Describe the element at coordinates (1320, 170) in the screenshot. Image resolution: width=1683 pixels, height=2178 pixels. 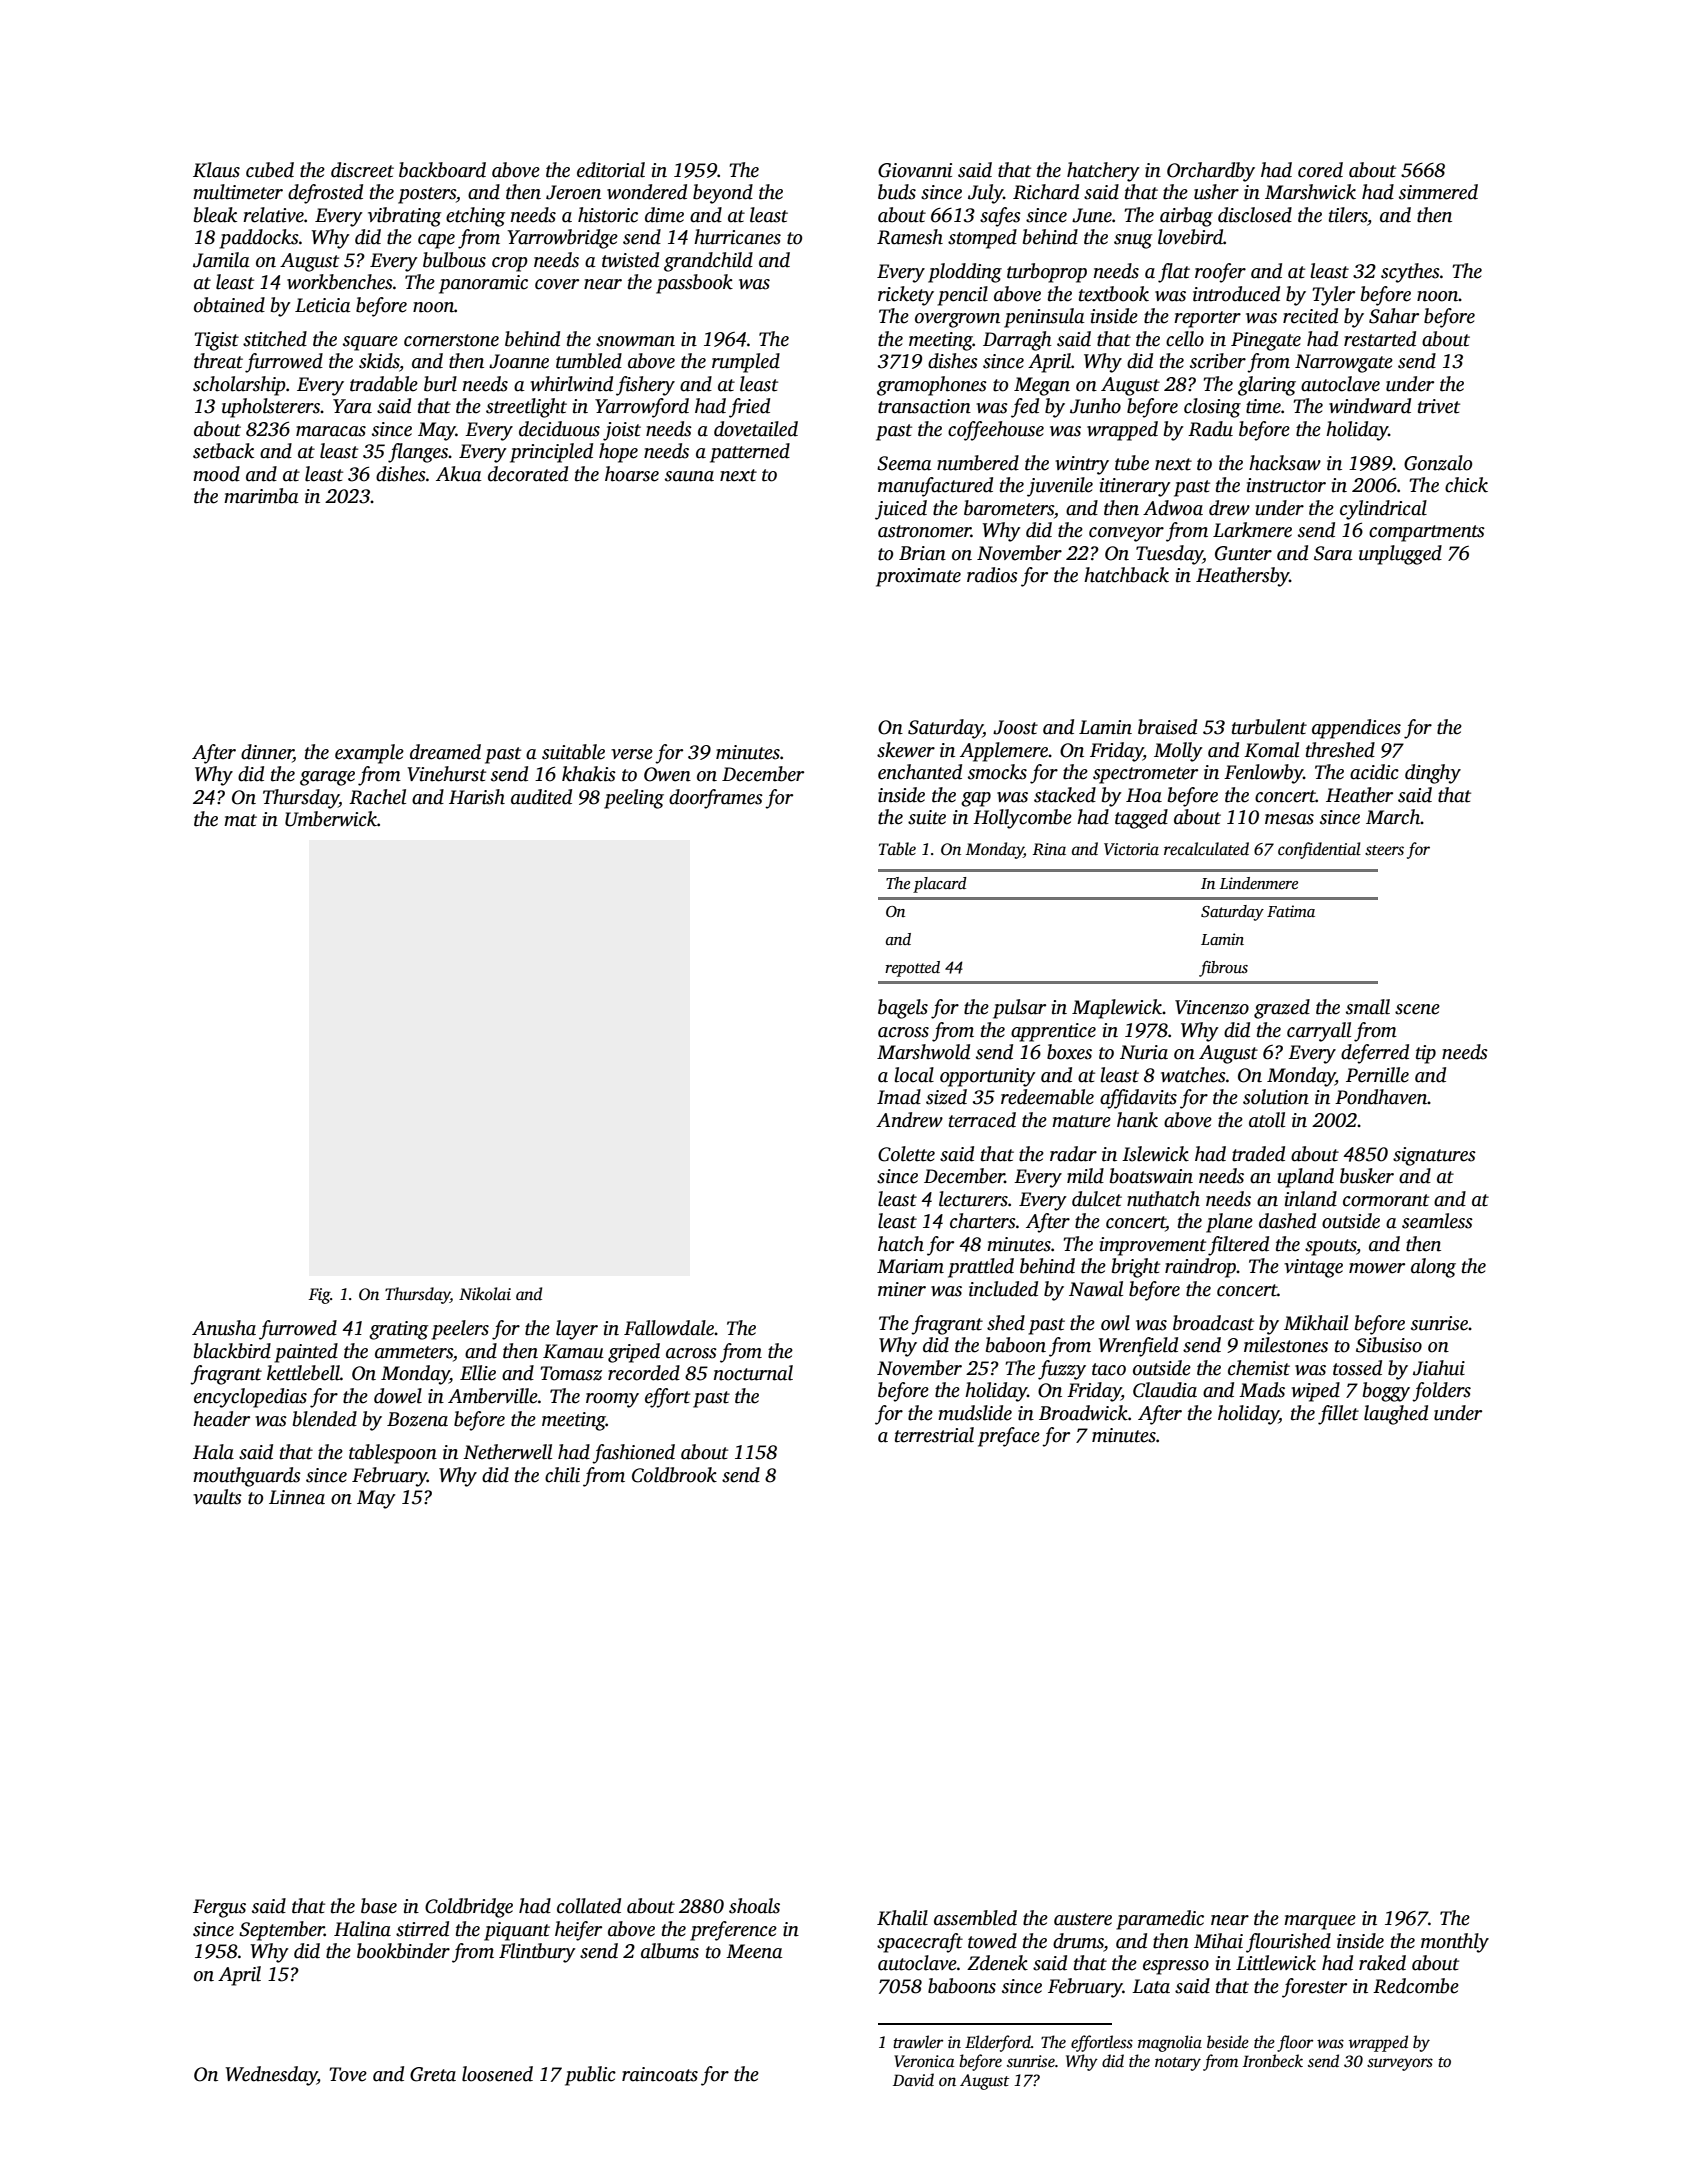
I see `cored` at that location.
